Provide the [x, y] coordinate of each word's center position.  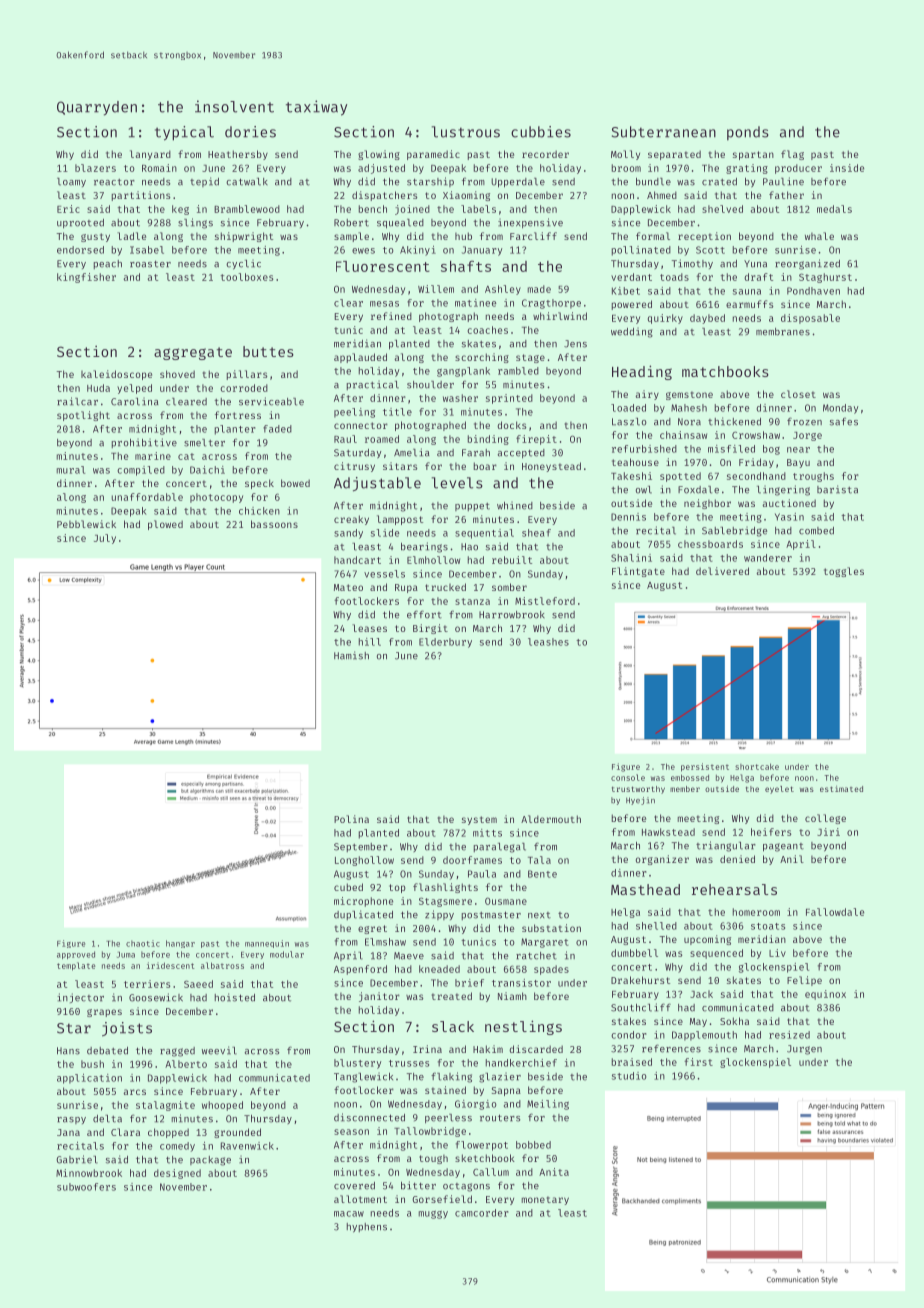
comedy [177, 1147]
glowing [379, 155]
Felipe [804, 981]
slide [385, 533]
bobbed [533, 1145]
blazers [95, 168]
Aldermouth [551, 819]
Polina [351, 819]
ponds [748, 133]
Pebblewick [86, 524]
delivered [722, 571]
